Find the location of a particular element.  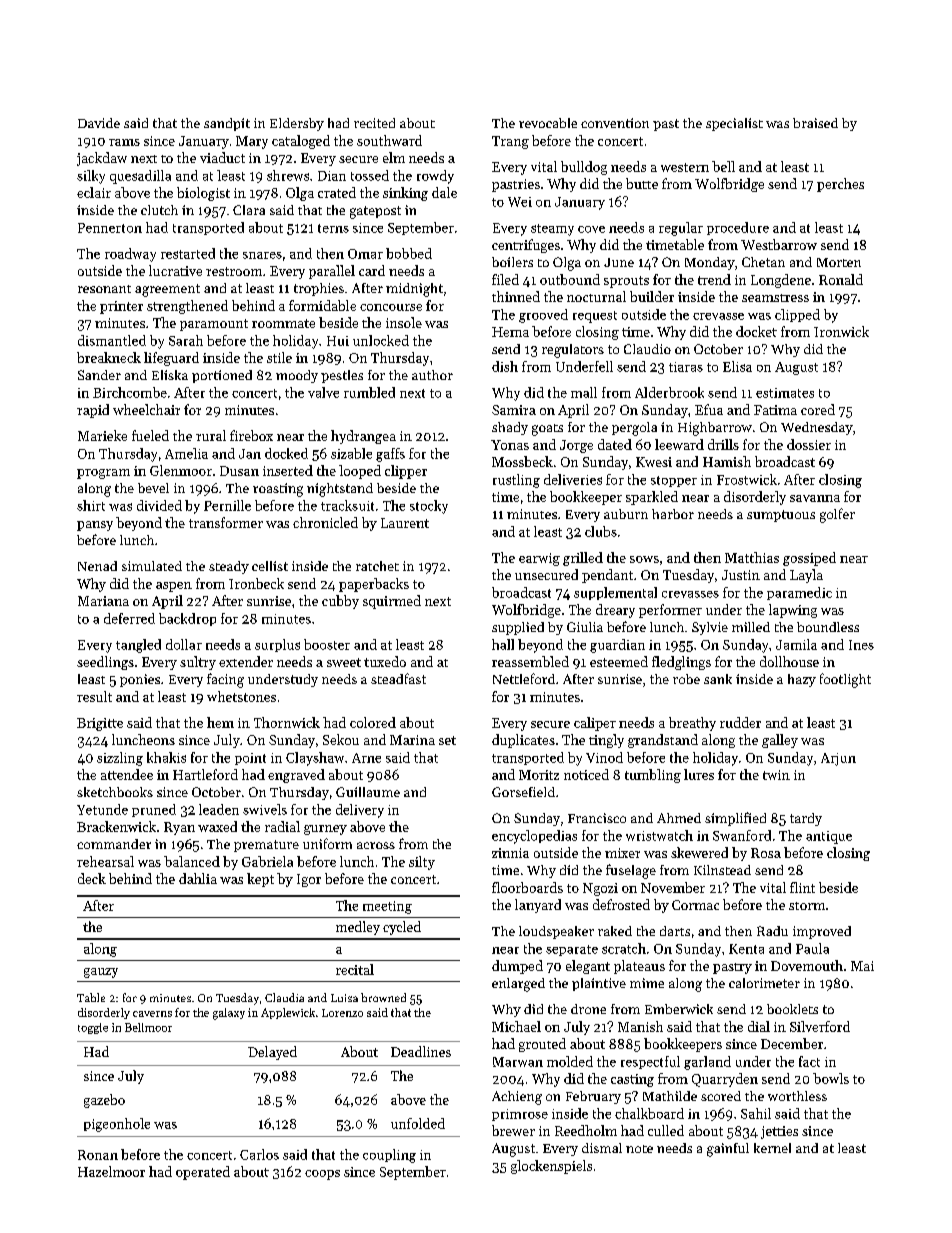

convention is located at coordinates (615, 123).
